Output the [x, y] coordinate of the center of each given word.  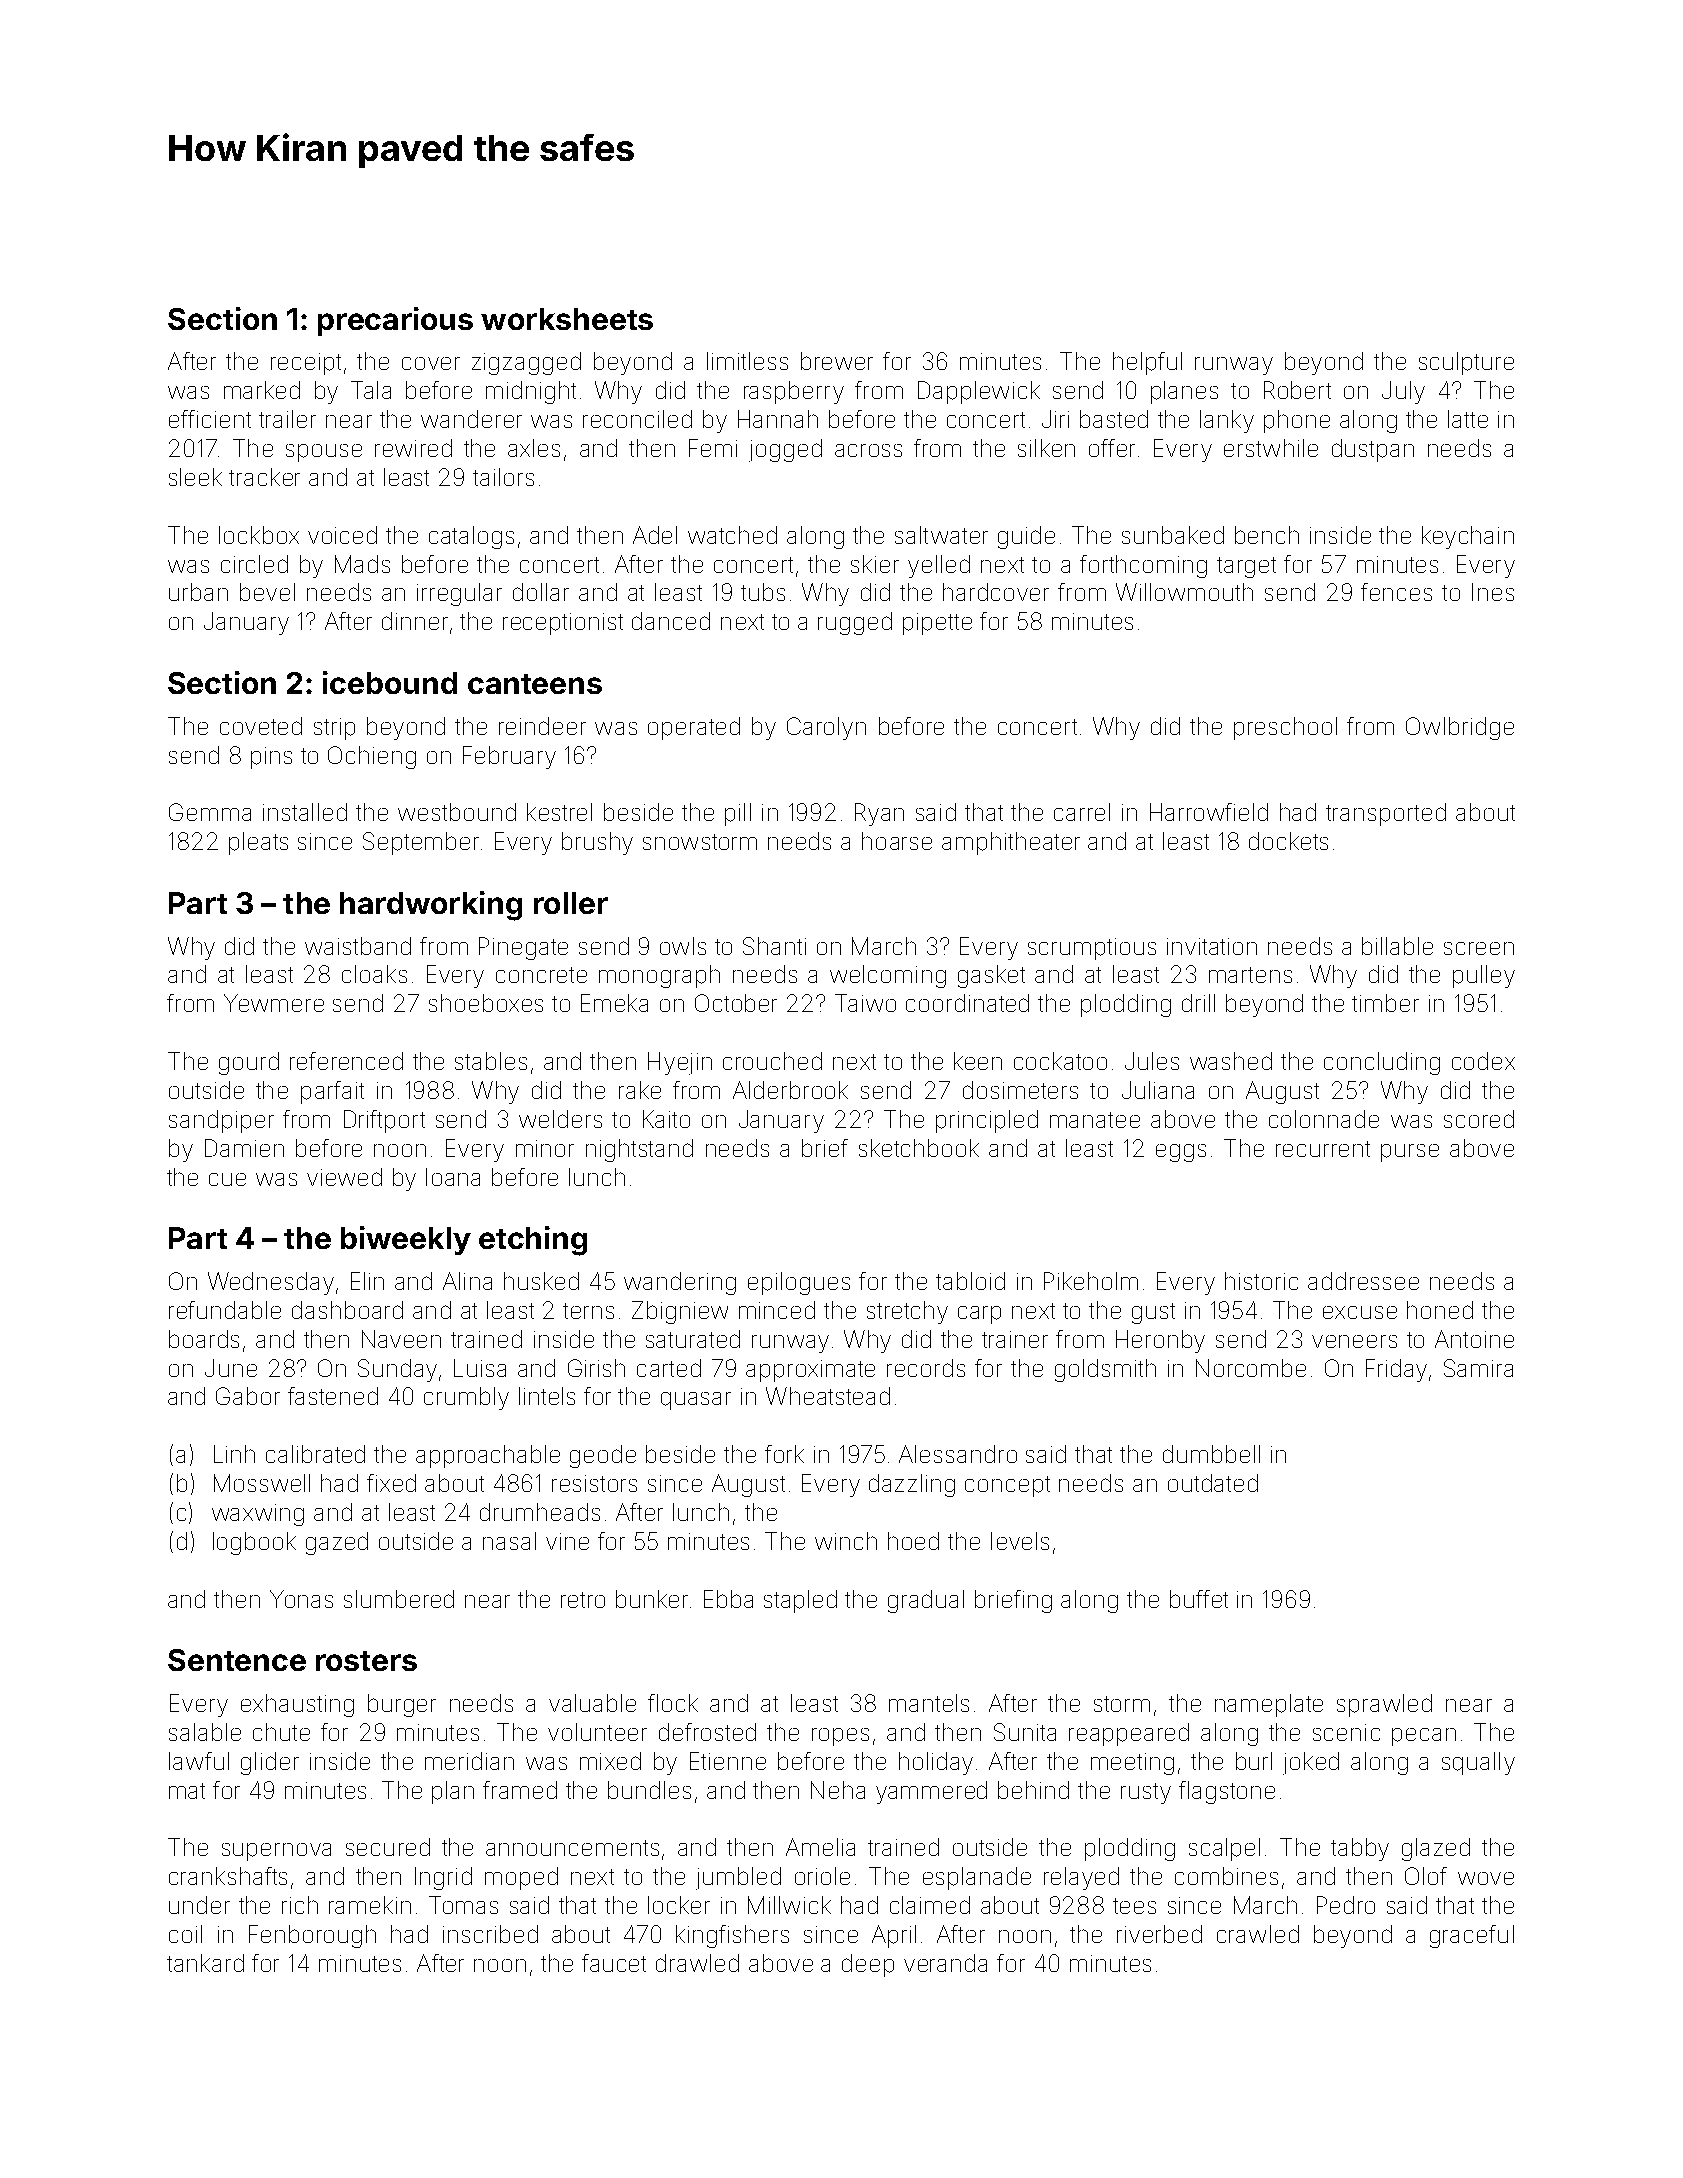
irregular [459, 594]
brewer [837, 361]
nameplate [1269, 1705]
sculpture [1466, 363]
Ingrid [443, 1878]
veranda [945, 1963]
